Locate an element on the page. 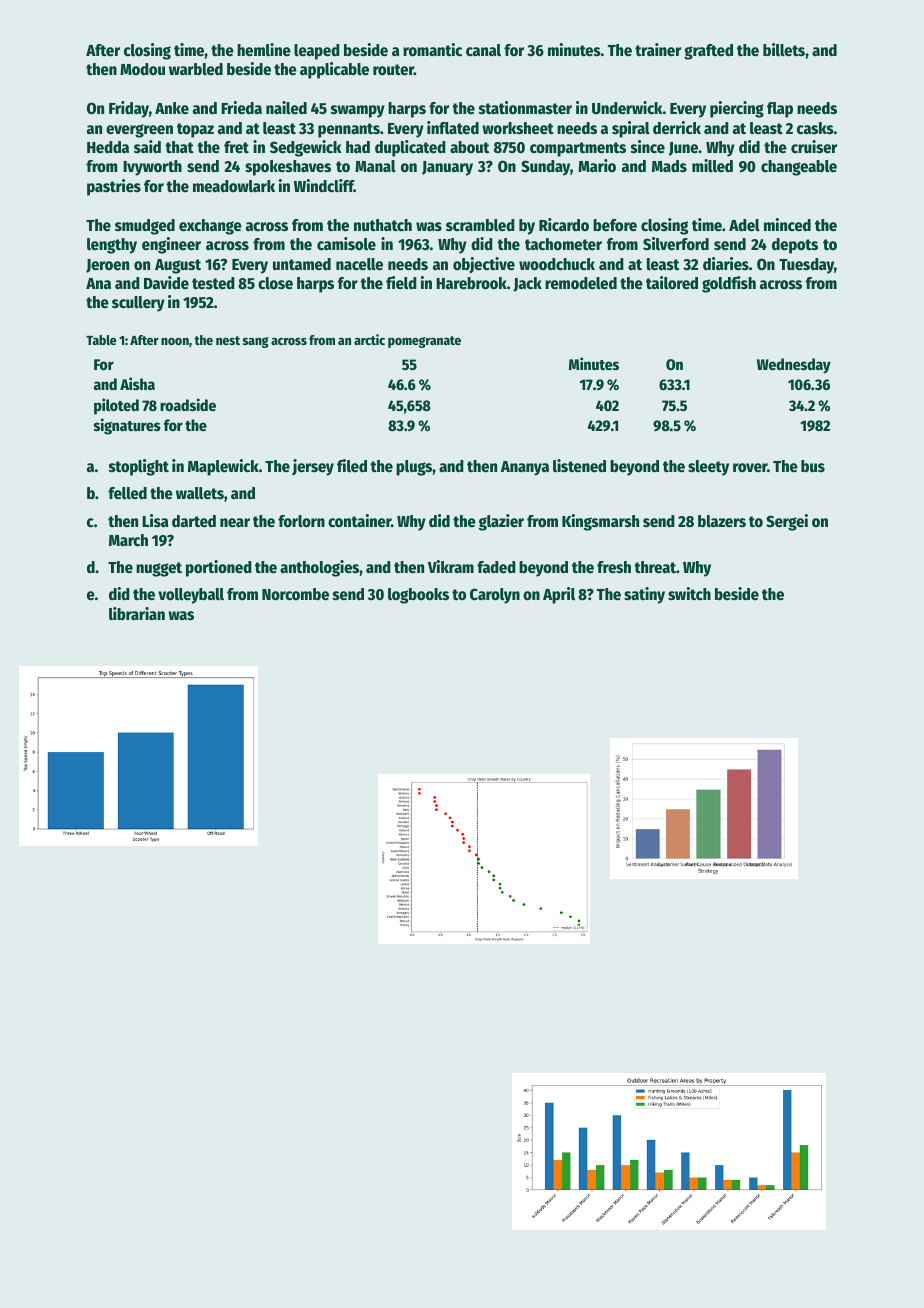 This page has height=1308, width=924. smudged is located at coordinates (145, 227).
